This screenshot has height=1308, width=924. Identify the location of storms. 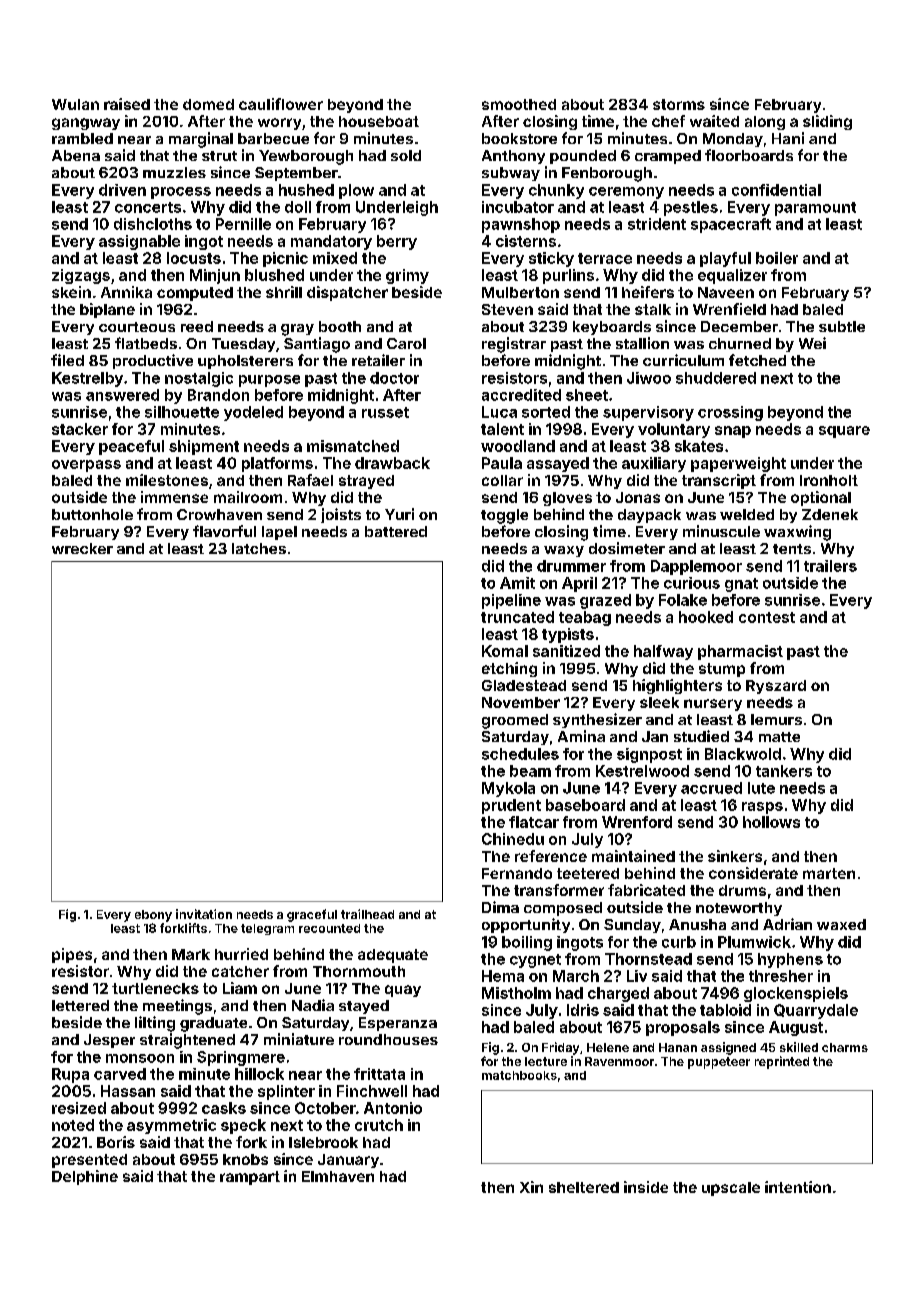
(679, 104).
